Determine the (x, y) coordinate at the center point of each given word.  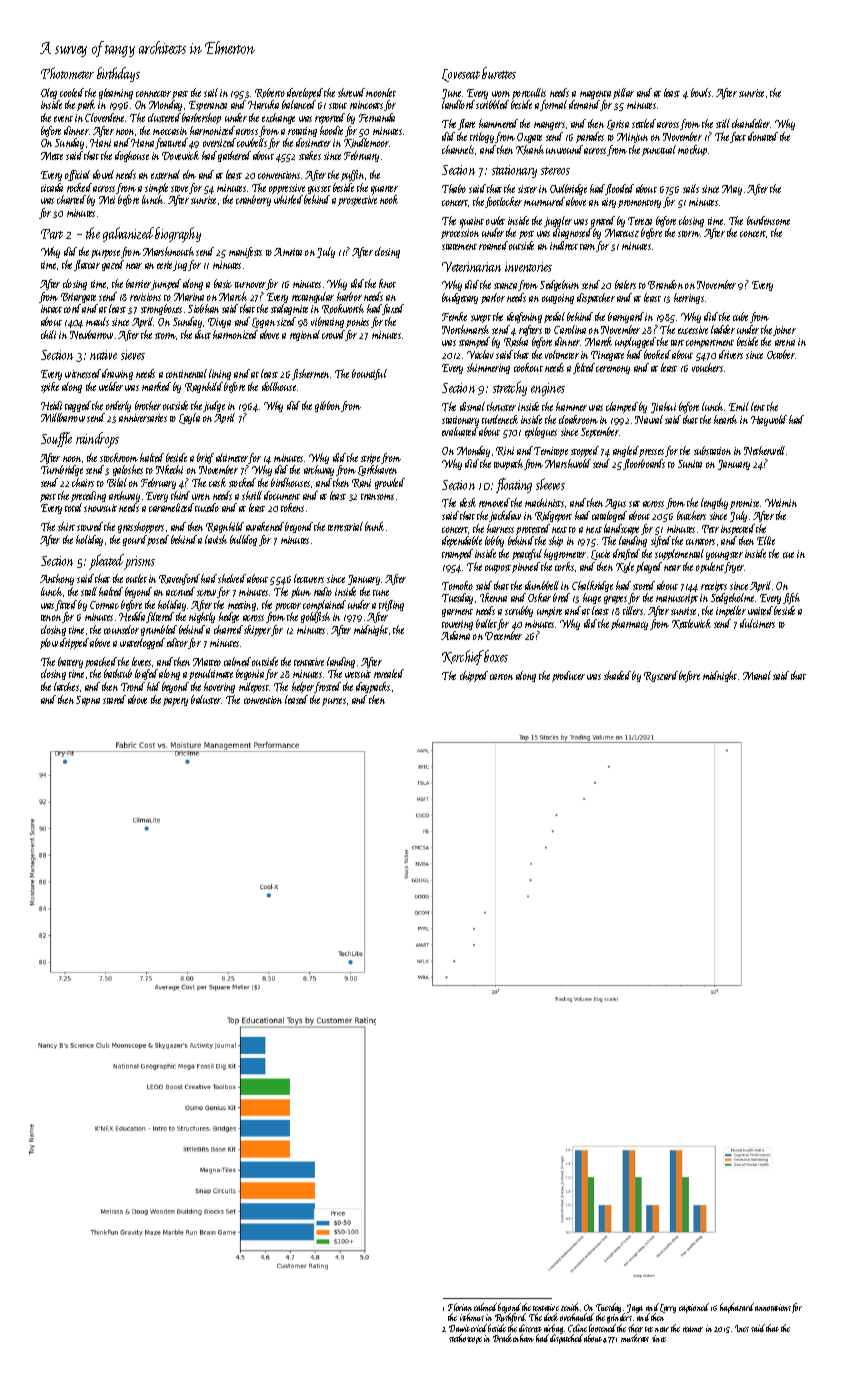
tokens (292, 507)
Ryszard (661, 676)
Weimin (781, 503)
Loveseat (461, 75)
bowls (701, 92)
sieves (133, 355)
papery (175, 702)
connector (153, 94)
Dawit (459, 1328)
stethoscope (465, 1339)
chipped (474, 676)
